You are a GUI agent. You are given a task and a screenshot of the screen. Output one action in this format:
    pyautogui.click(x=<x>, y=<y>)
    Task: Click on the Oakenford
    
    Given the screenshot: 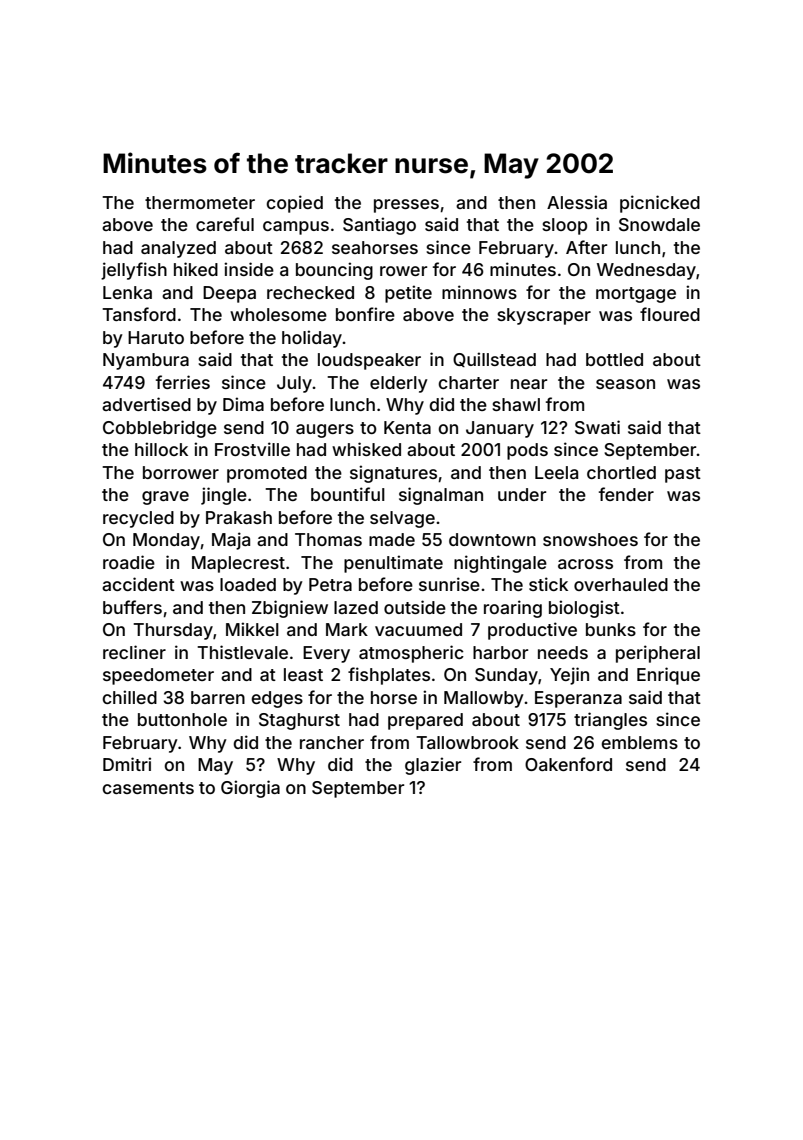 What is the action you would take?
    pyautogui.click(x=568, y=764)
